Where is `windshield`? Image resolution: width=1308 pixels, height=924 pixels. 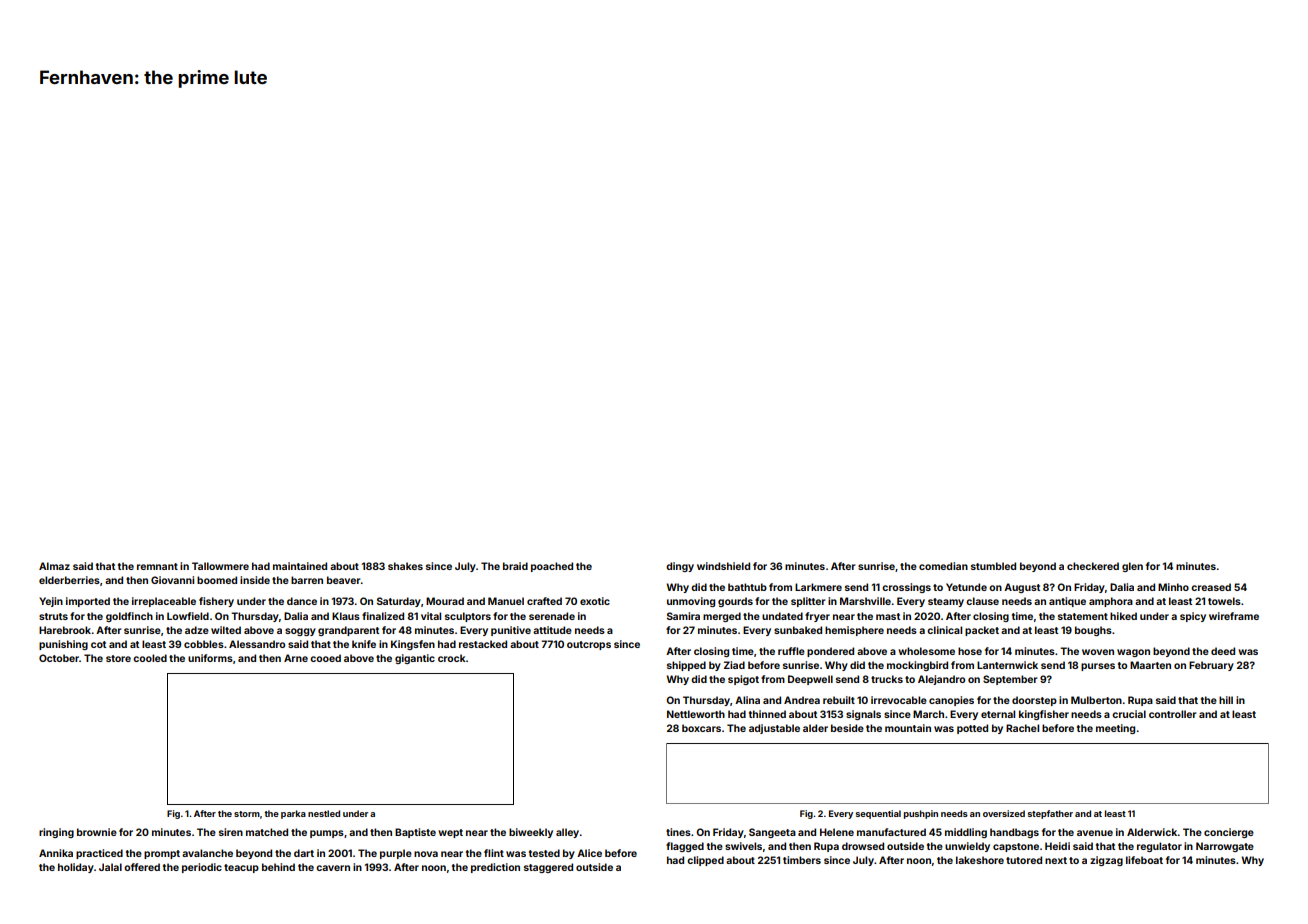
windshield is located at coordinates (723, 566).
